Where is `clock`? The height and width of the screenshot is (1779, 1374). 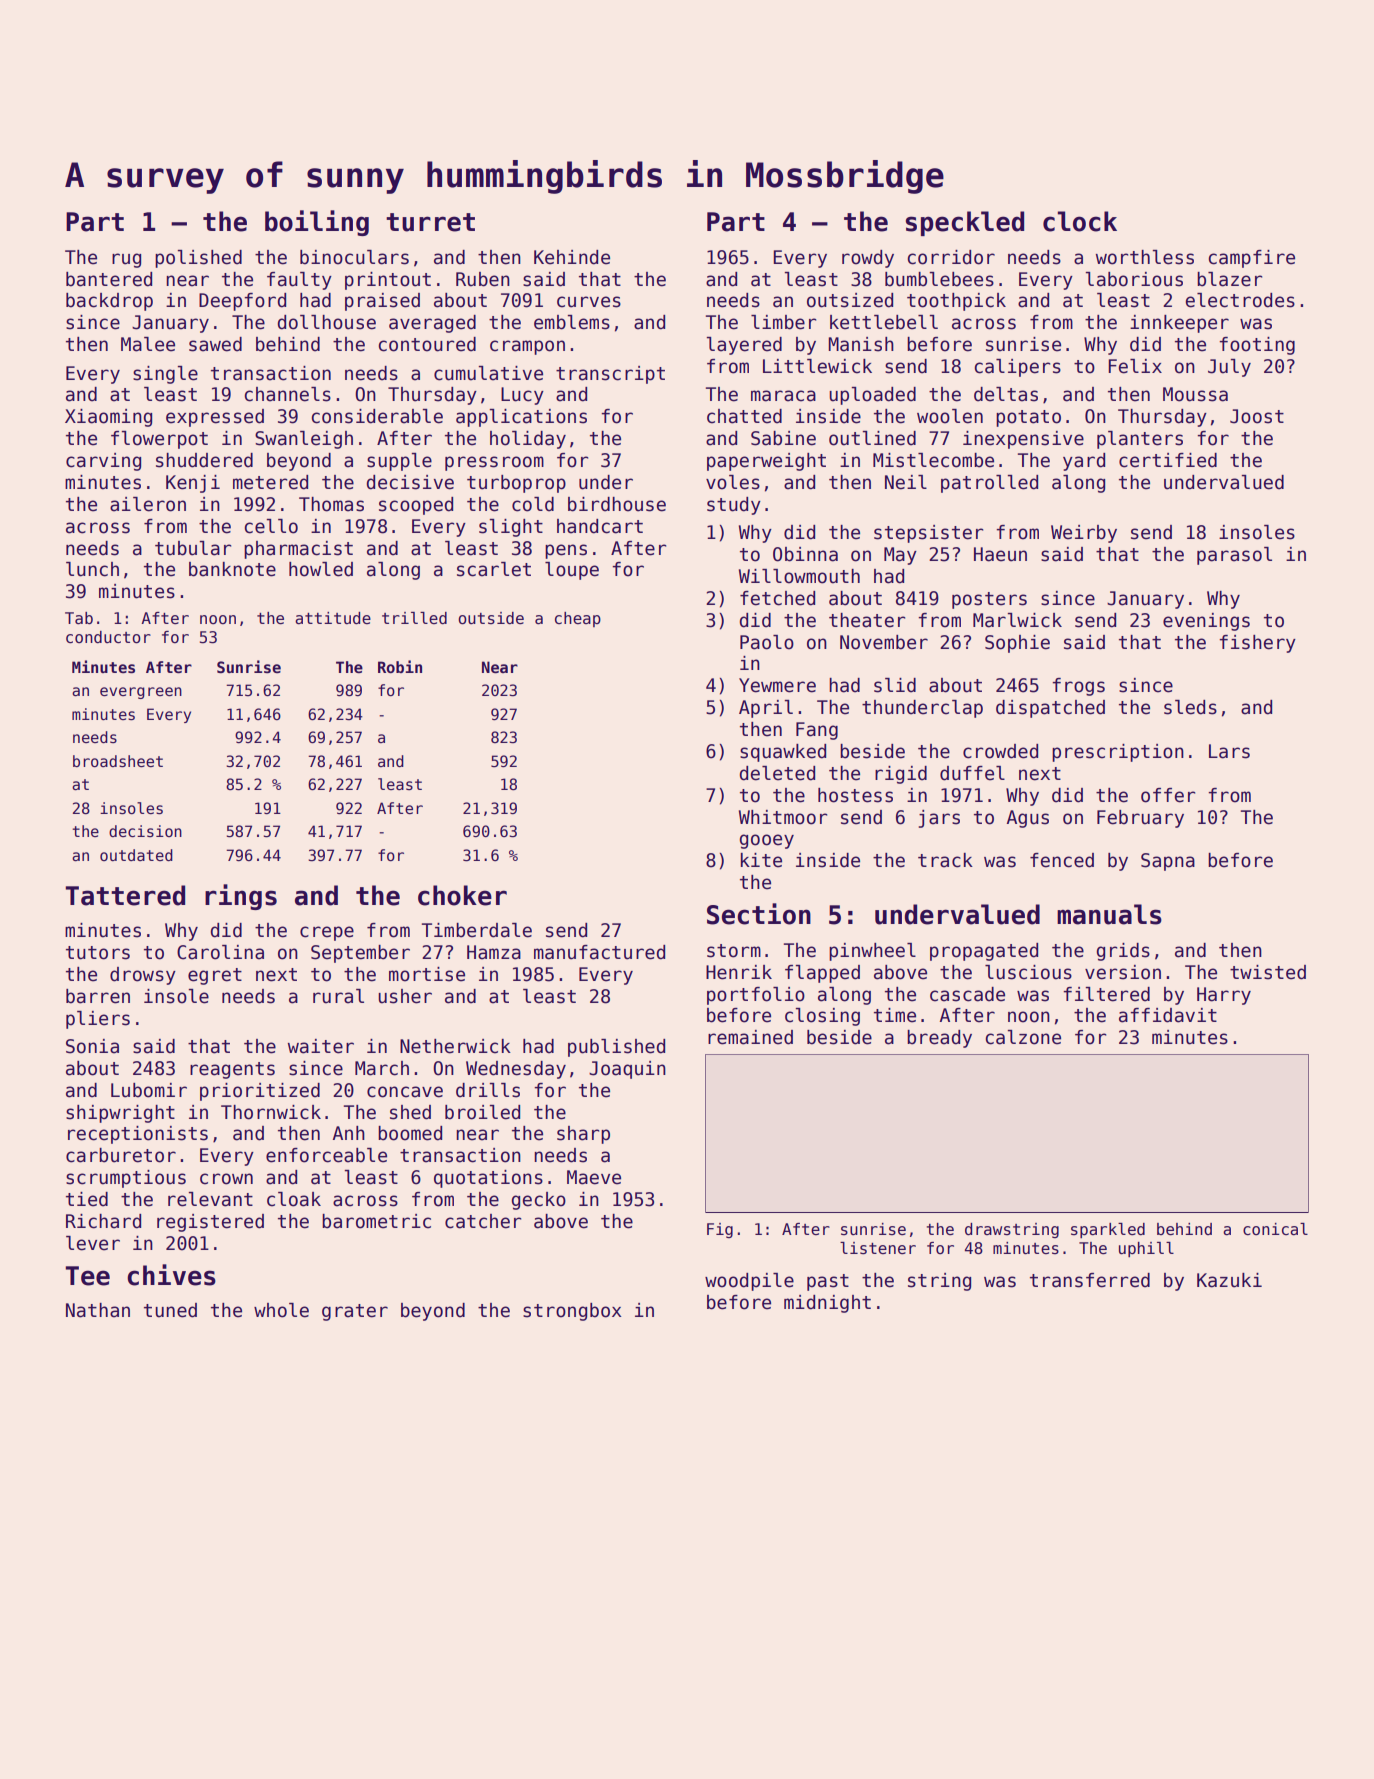
clock is located at coordinates (1080, 221).
